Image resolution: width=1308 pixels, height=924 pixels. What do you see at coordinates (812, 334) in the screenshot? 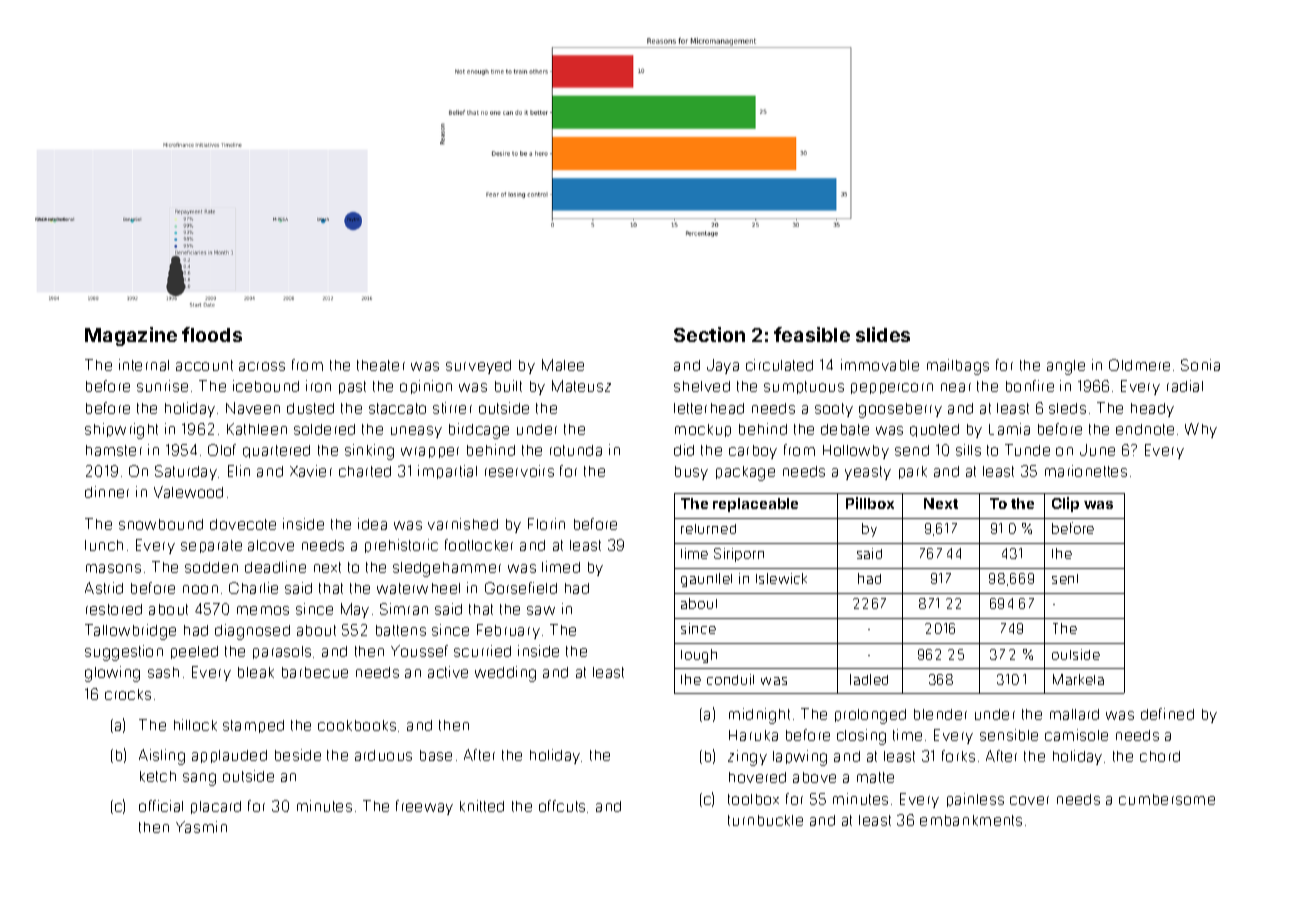
I see `feasible` at bounding box center [812, 334].
